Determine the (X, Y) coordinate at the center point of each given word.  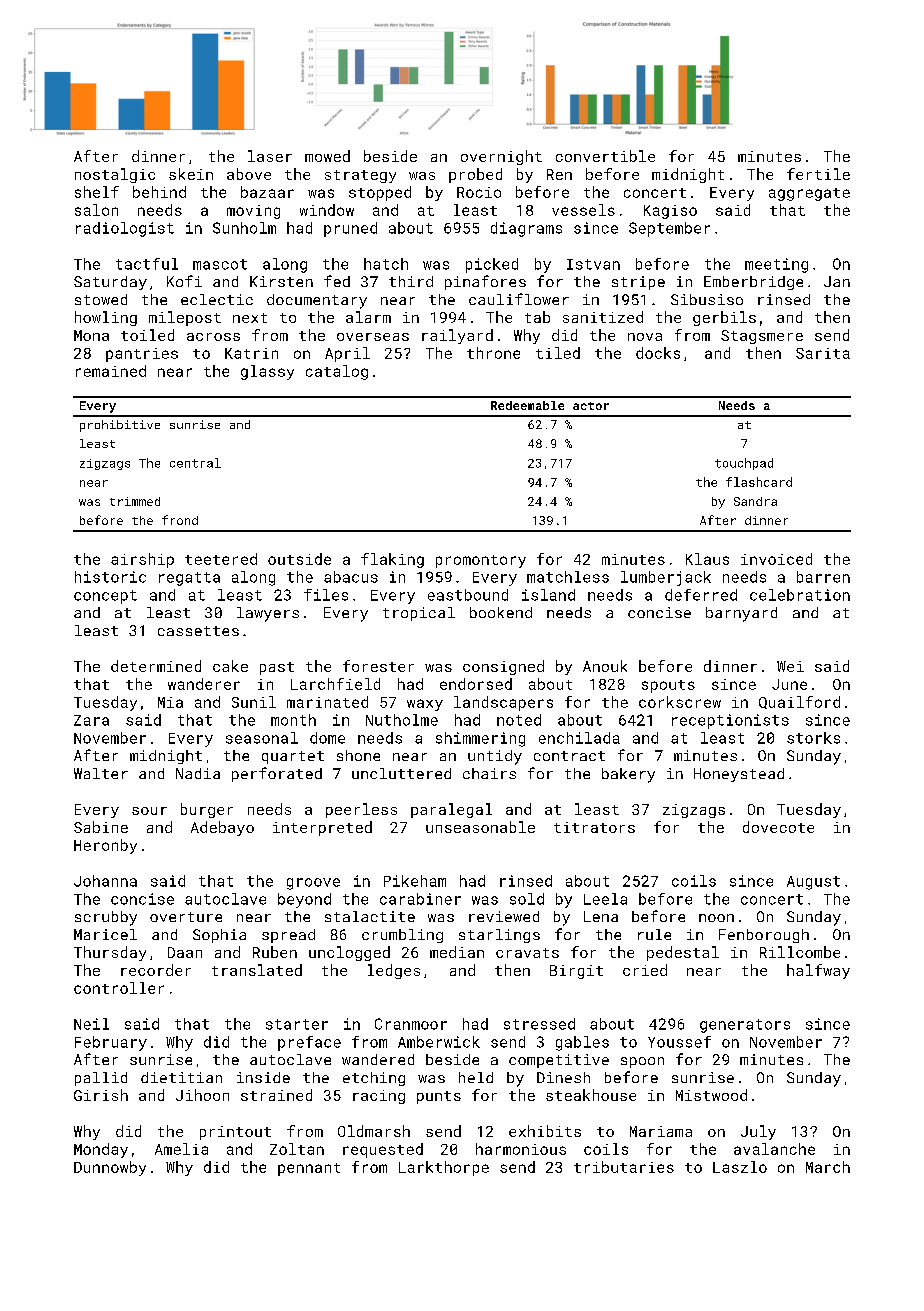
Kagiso (670, 212)
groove (313, 884)
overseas (373, 337)
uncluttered (401, 773)
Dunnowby (110, 1168)
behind (159, 192)
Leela (605, 899)
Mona (91, 335)
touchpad (744, 464)
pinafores (485, 282)
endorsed (476, 684)
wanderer (204, 684)
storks (813, 738)
